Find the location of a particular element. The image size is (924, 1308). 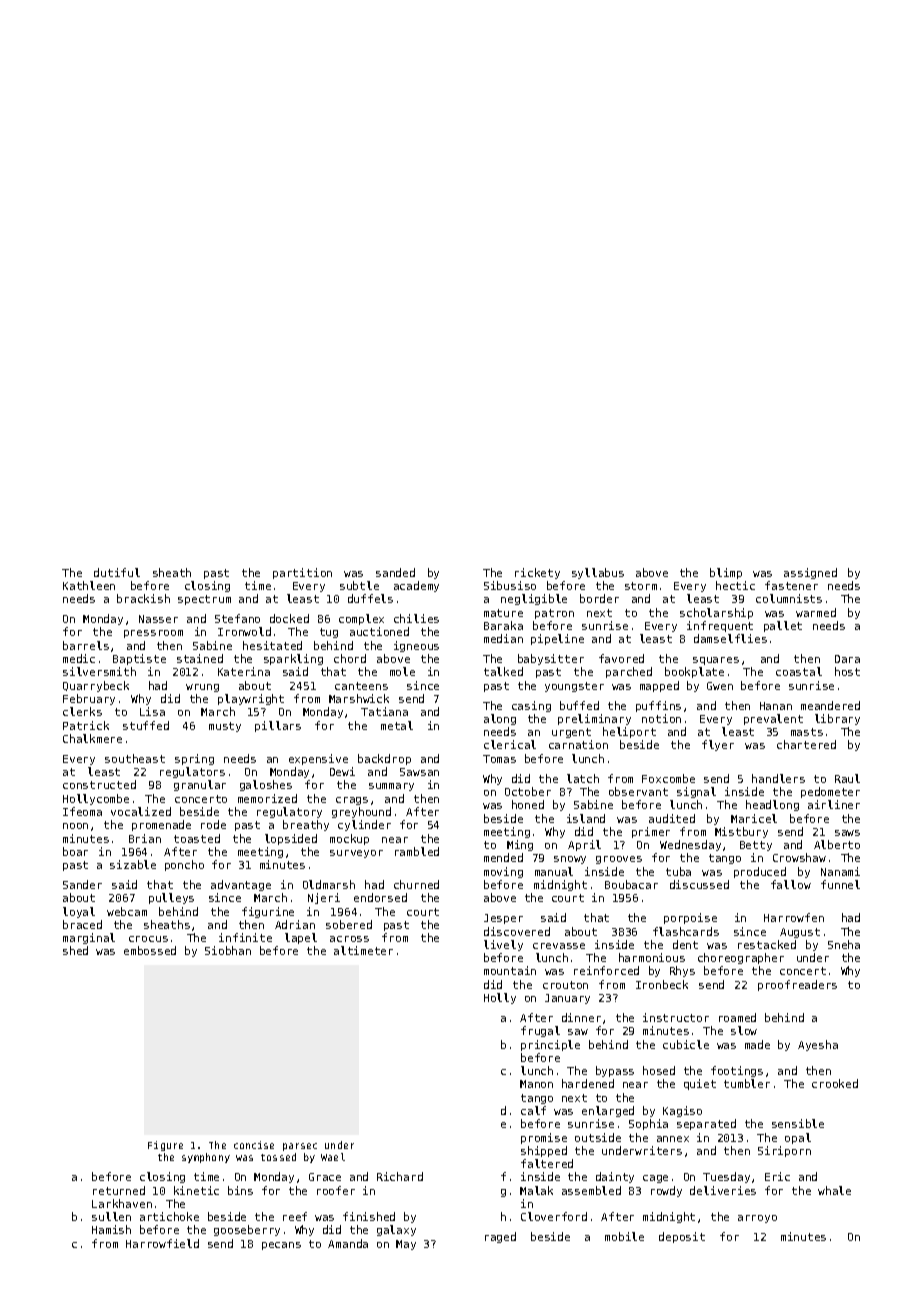

proofreaders is located at coordinates (797, 985).
